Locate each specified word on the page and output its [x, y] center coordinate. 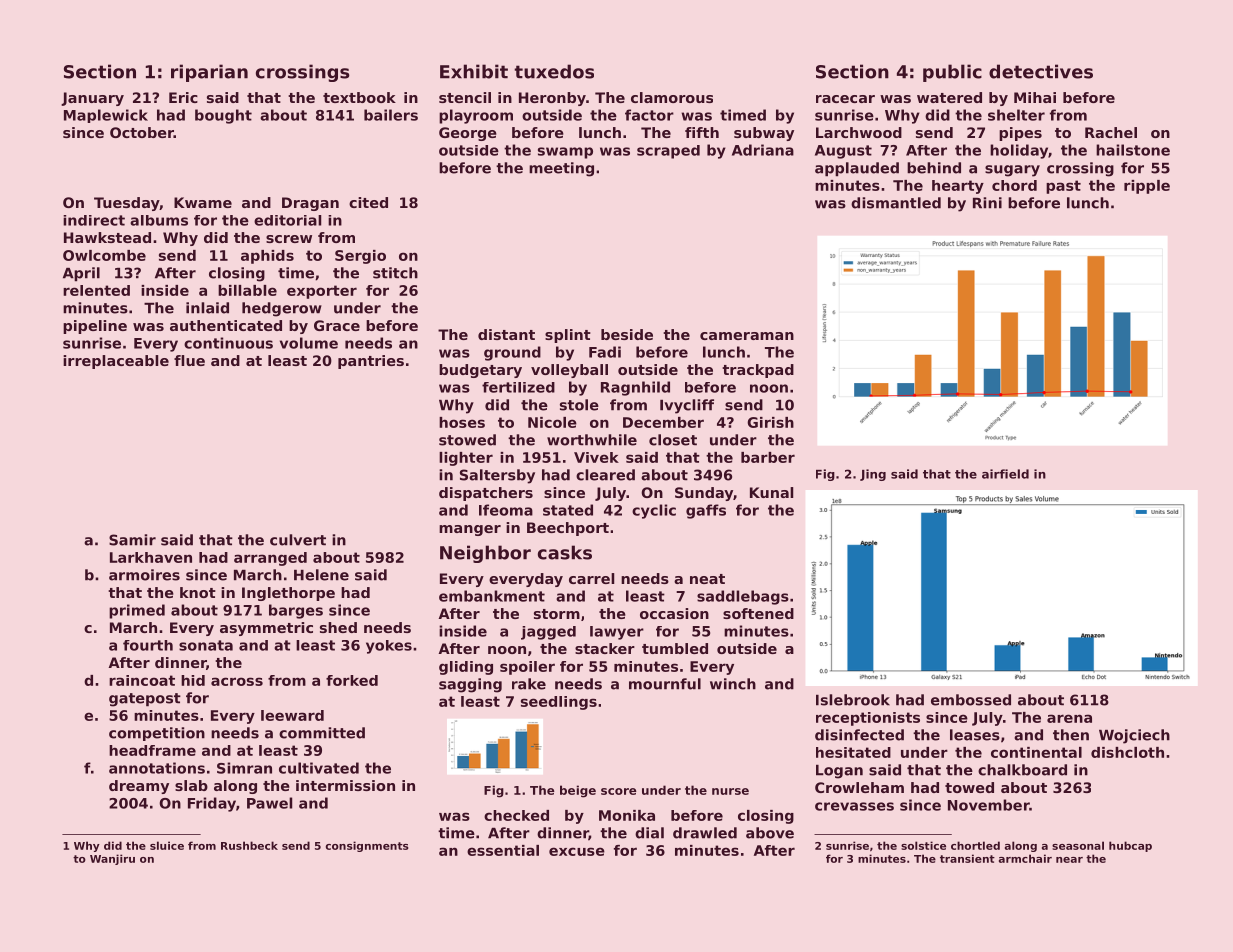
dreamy [139, 787]
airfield [1005, 474]
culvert [298, 540]
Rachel [1111, 132]
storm [557, 614]
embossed [971, 700]
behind [934, 168]
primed [137, 611]
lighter [466, 459]
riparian [209, 73]
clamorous [672, 97]
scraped [668, 152]
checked [516, 815]
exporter [322, 292]
